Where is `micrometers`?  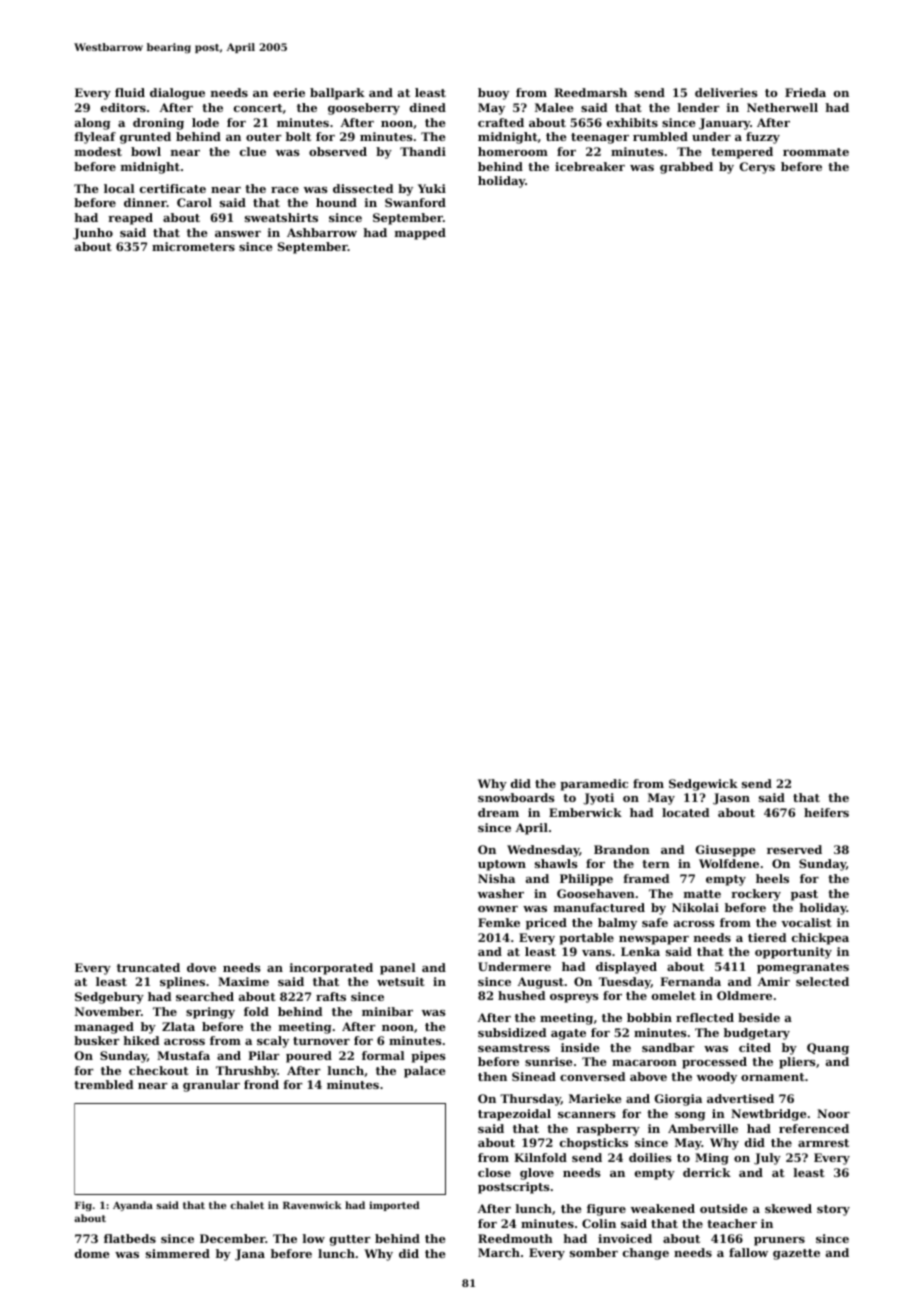
micrometers is located at coordinates (193, 246).
